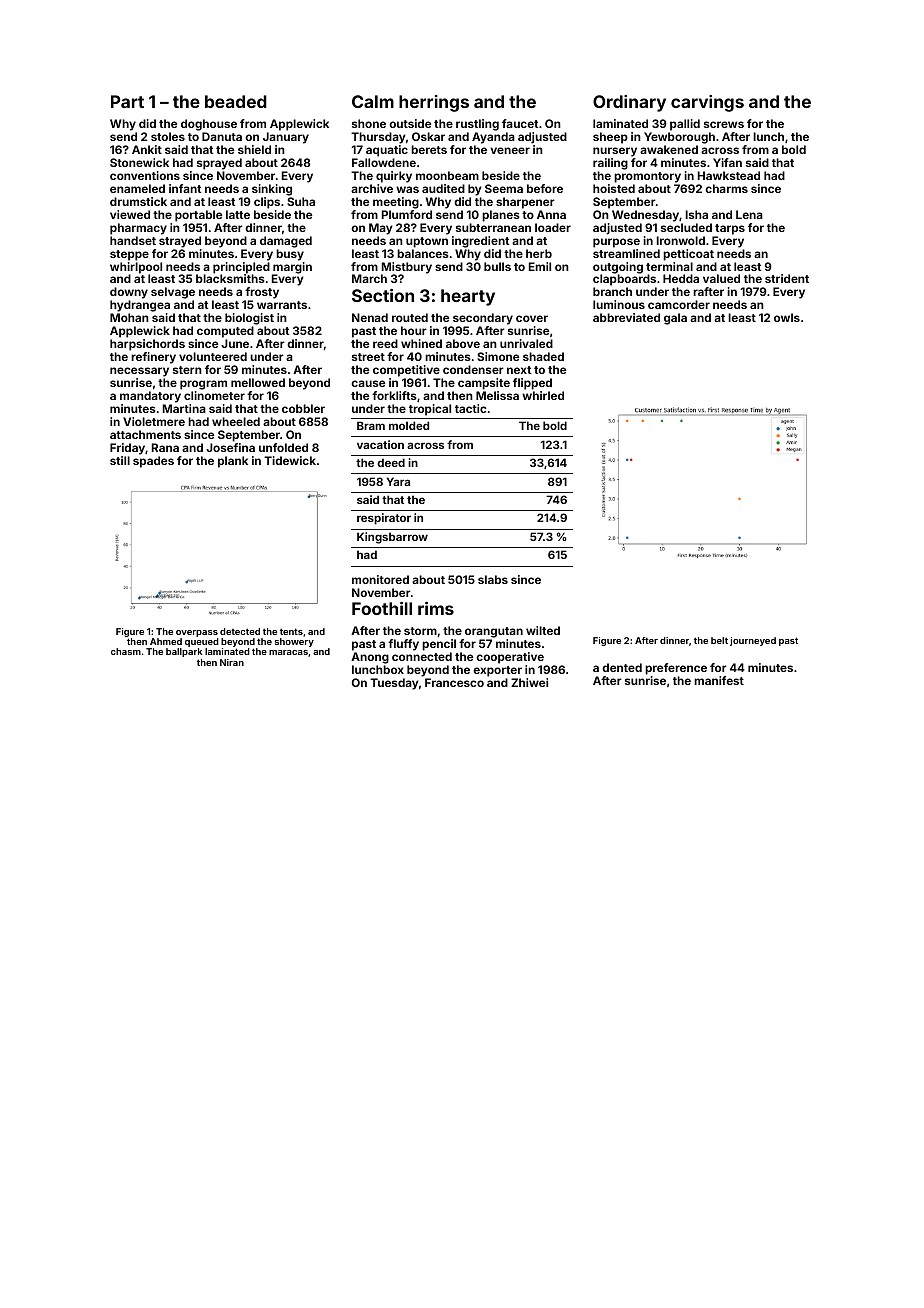  What do you see at coordinates (236, 101) in the document?
I see `beaded` at bounding box center [236, 101].
